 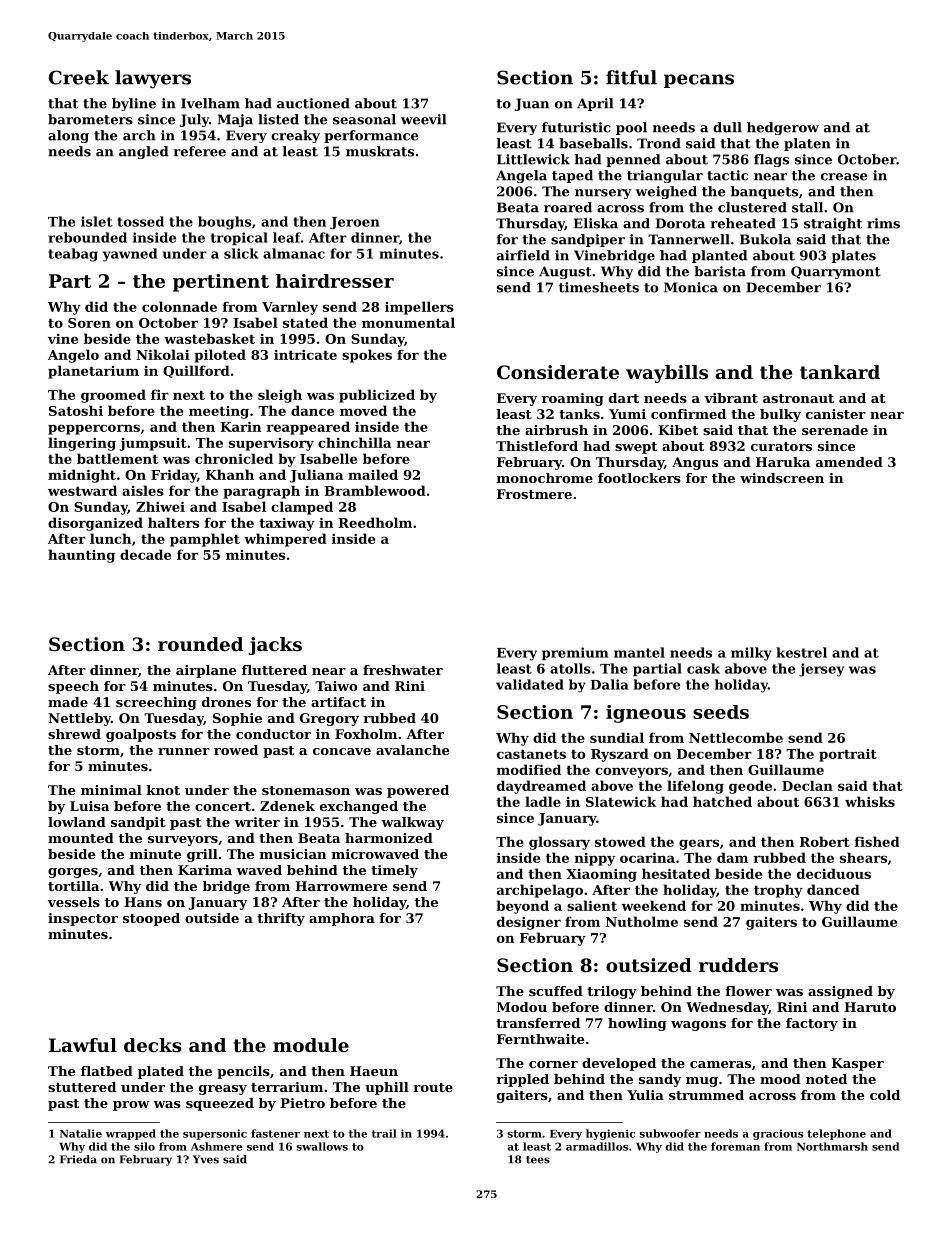 I want to click on Foxholm, so click(x=366, y=734).
